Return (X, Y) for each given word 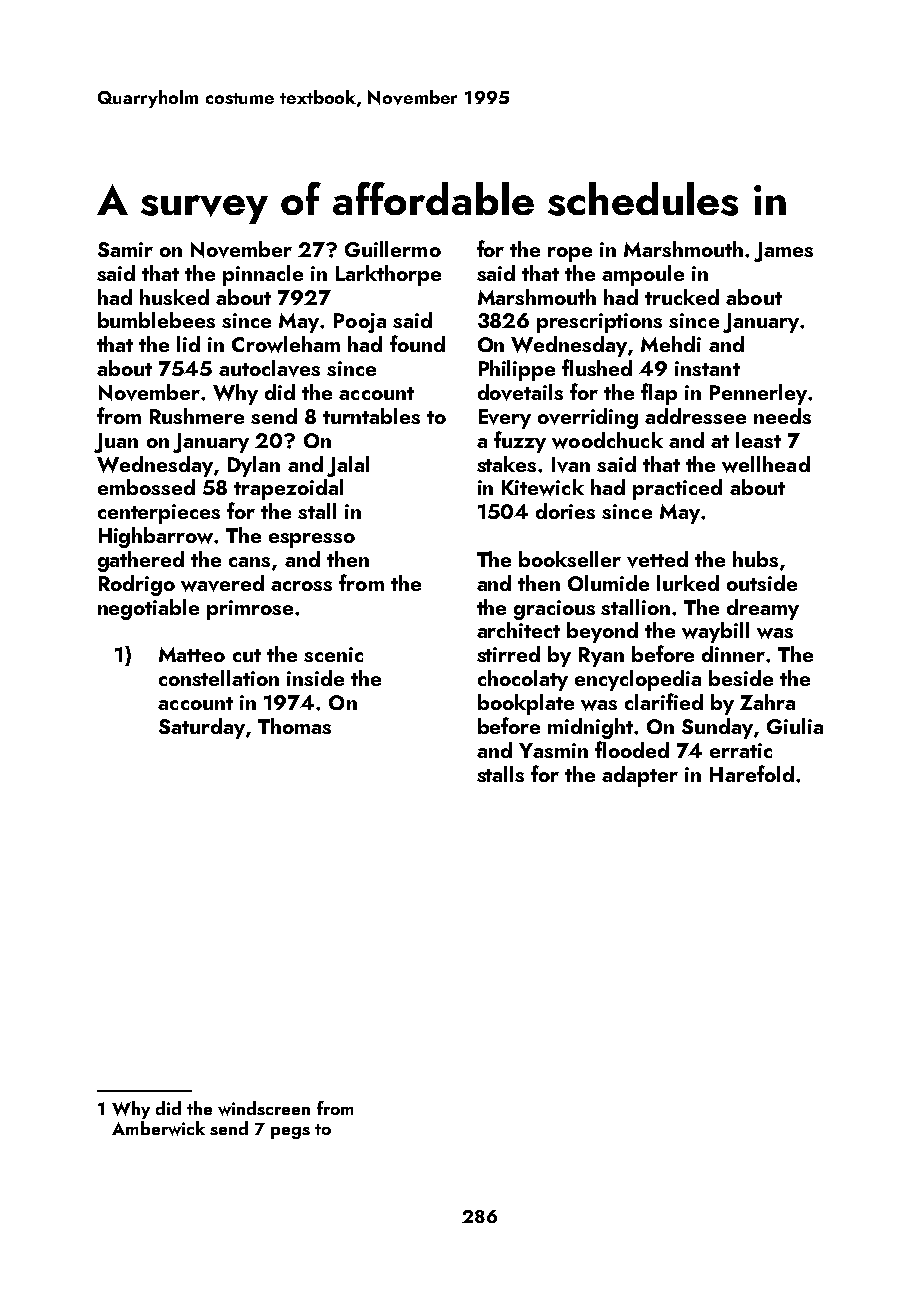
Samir (125, 249)
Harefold (752, 773)
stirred (508, 654)
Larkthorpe (388, 275)
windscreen (264, 1108)
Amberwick (158, 1128)
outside (762, 583)
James (783, 252)
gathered (141, 561)
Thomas (294, 726)
